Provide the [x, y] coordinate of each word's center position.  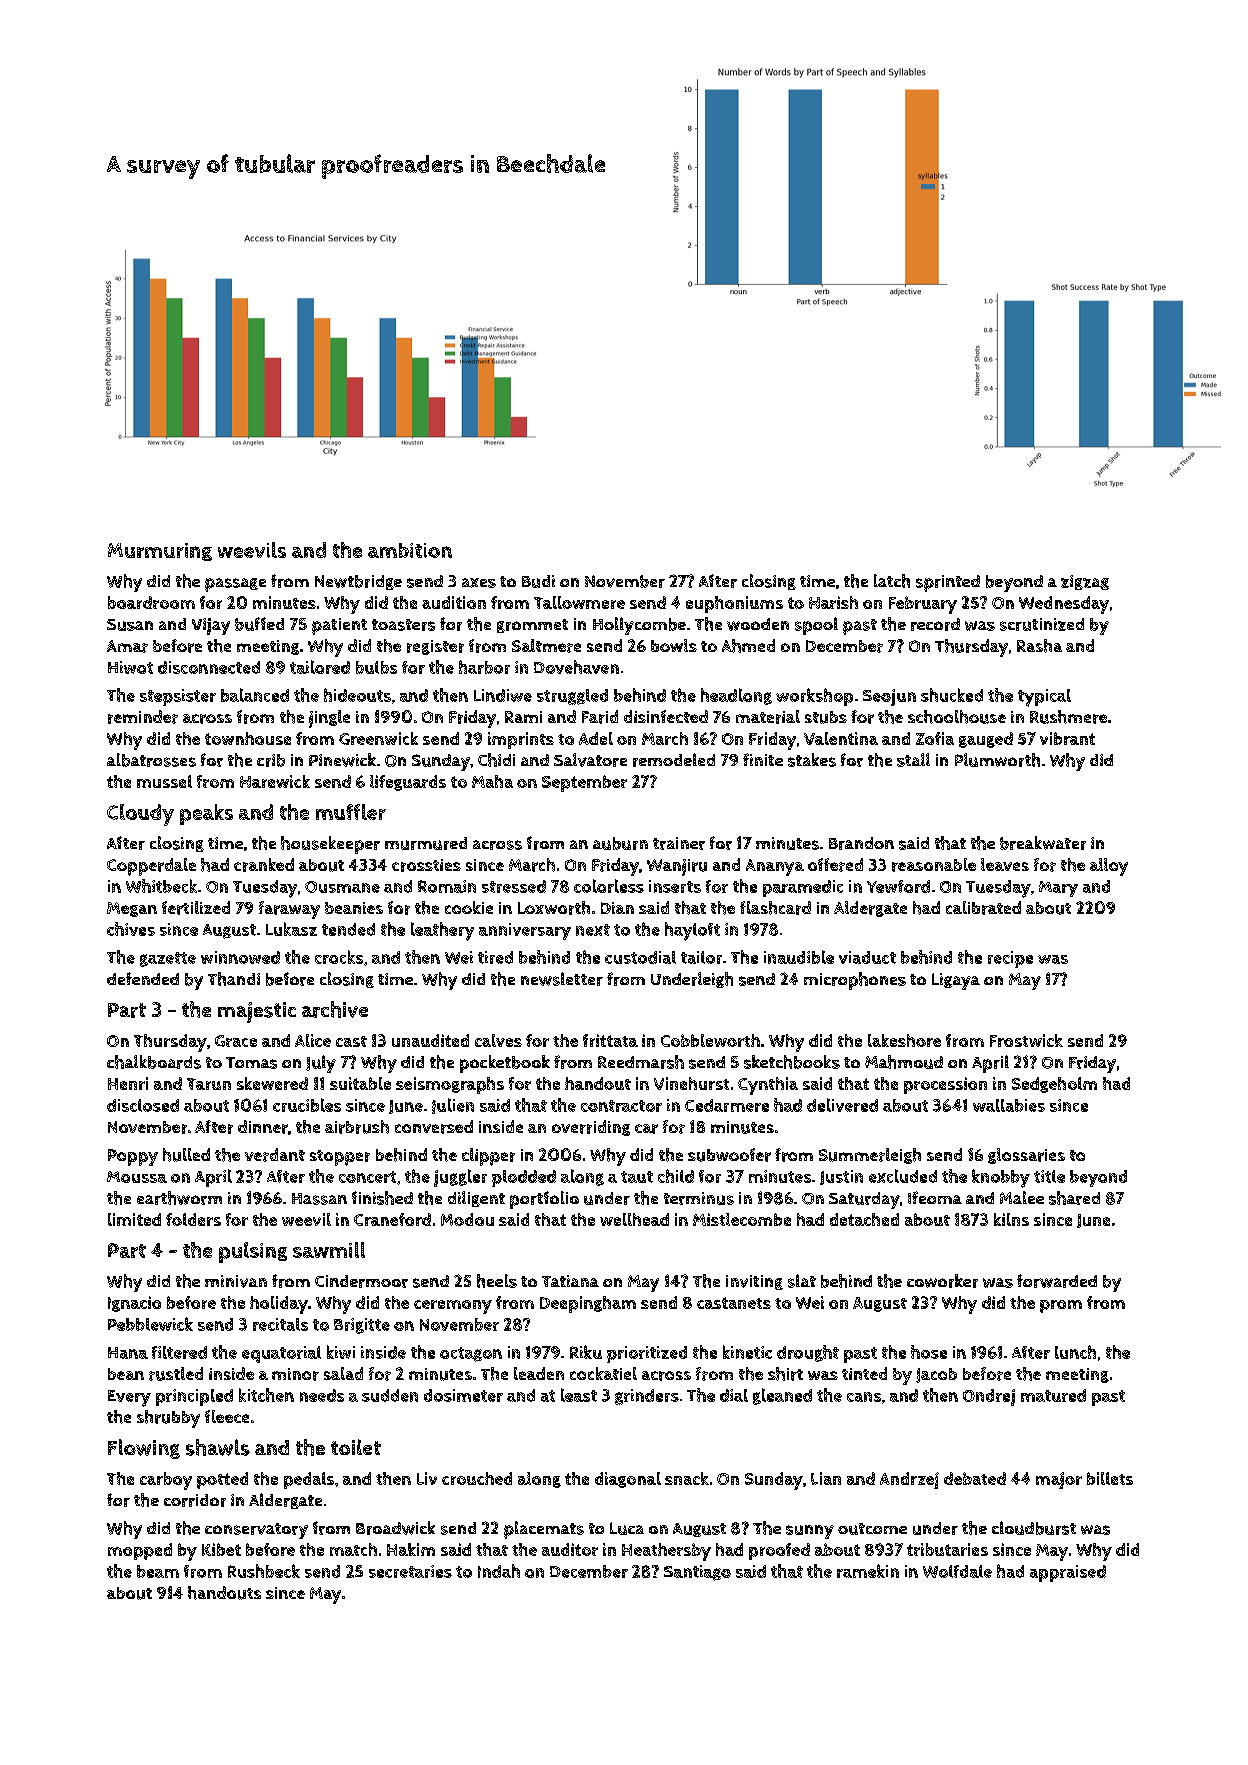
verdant [275, 1155]
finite [763, 759]
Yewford [898, 886]
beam [158, 1571]
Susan [130, 625]
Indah [499, 1571]
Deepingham [588, 1304]
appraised [1068, 1573]
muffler [351, 812]
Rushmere [1068, 717]
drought [808, 1353]
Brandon [861, 843]
